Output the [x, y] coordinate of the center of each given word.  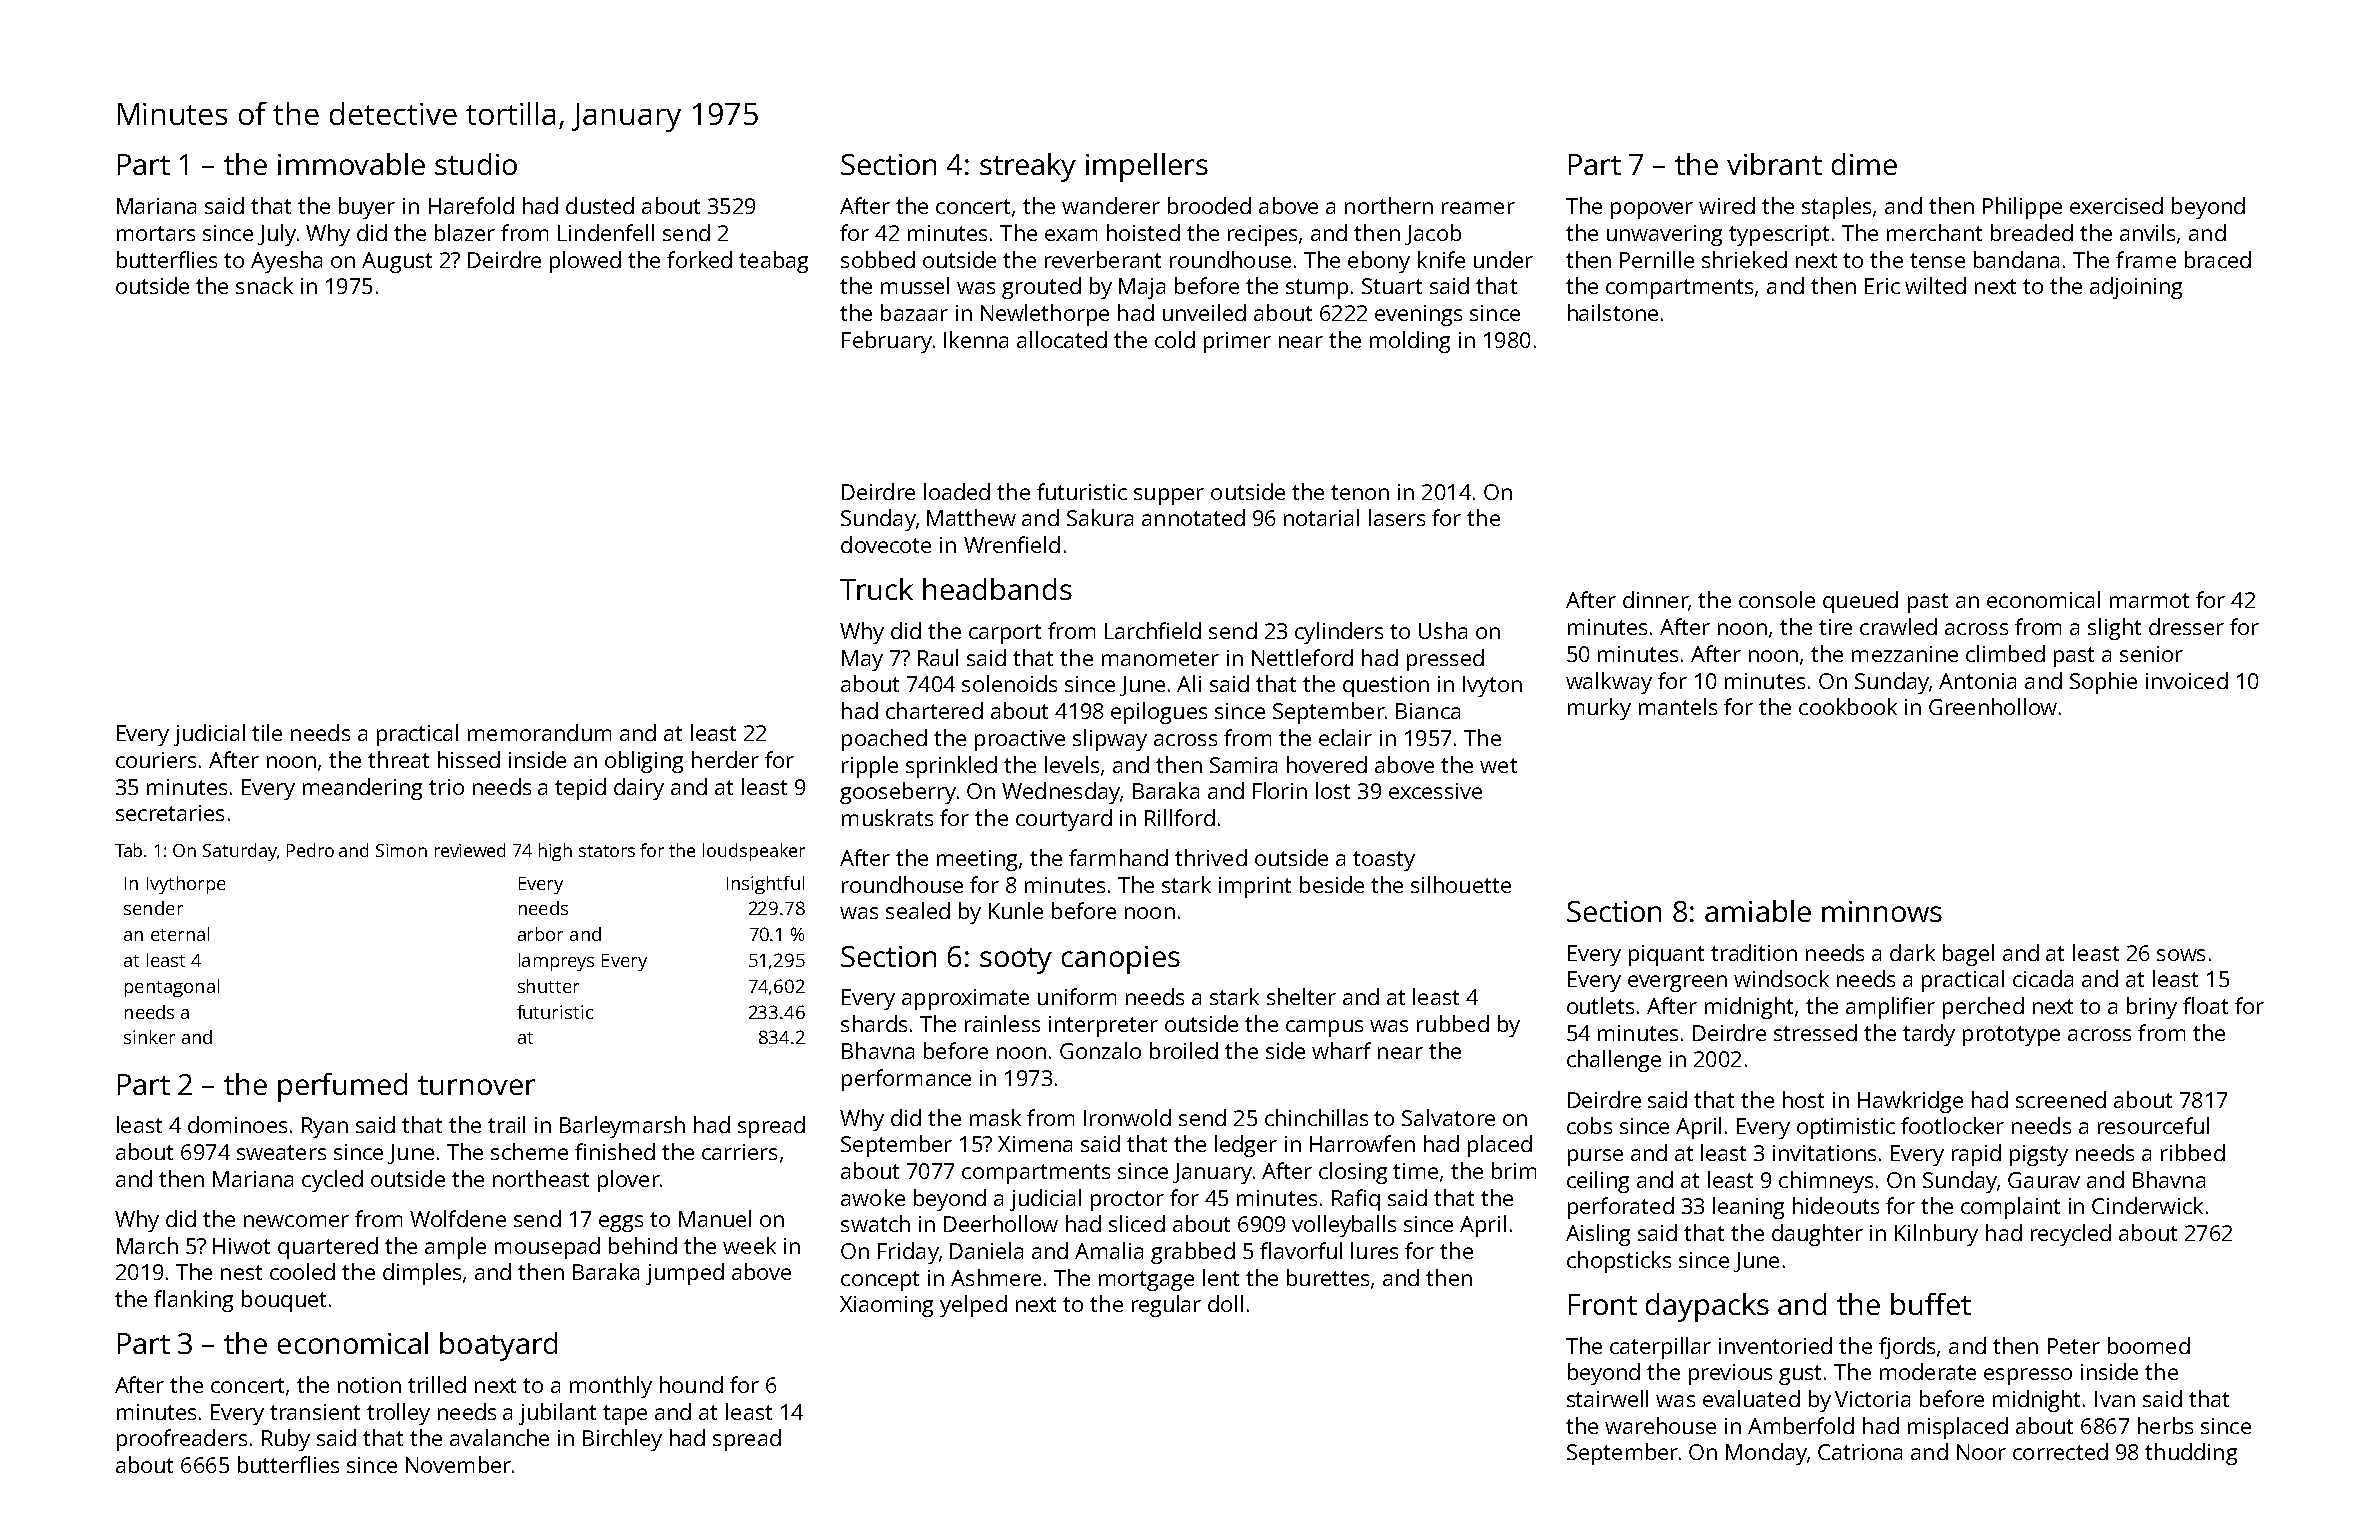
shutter [548, 986]
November [458, 1464]
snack [264, 285]
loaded [957, 491]
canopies [1121, 960]
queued [1860, 602]
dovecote [886, 544]
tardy [1929, 1035]
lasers [1397, 517]
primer [1237, 342]
